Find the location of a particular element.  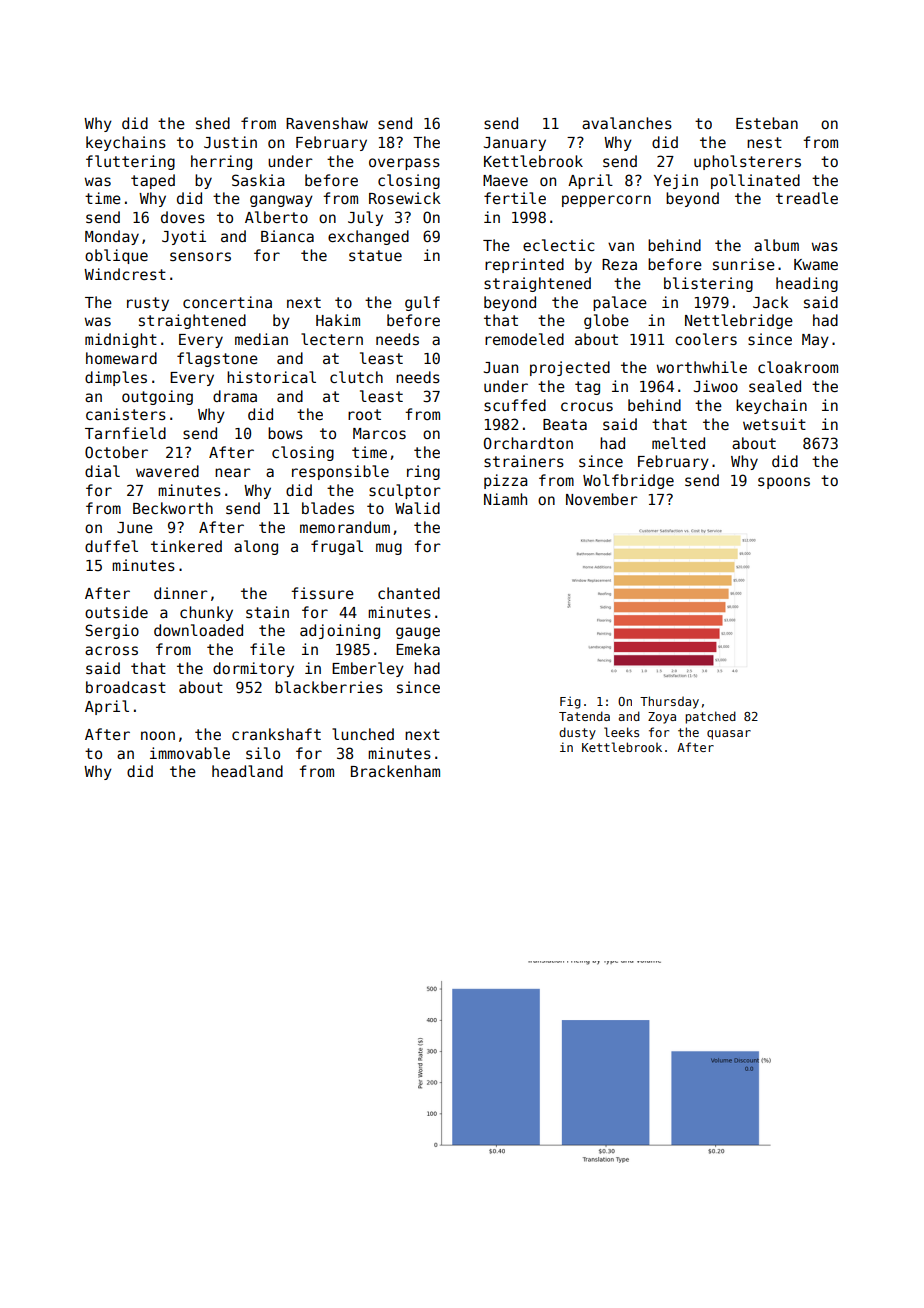

shed is located at coordinates (213, 123).
